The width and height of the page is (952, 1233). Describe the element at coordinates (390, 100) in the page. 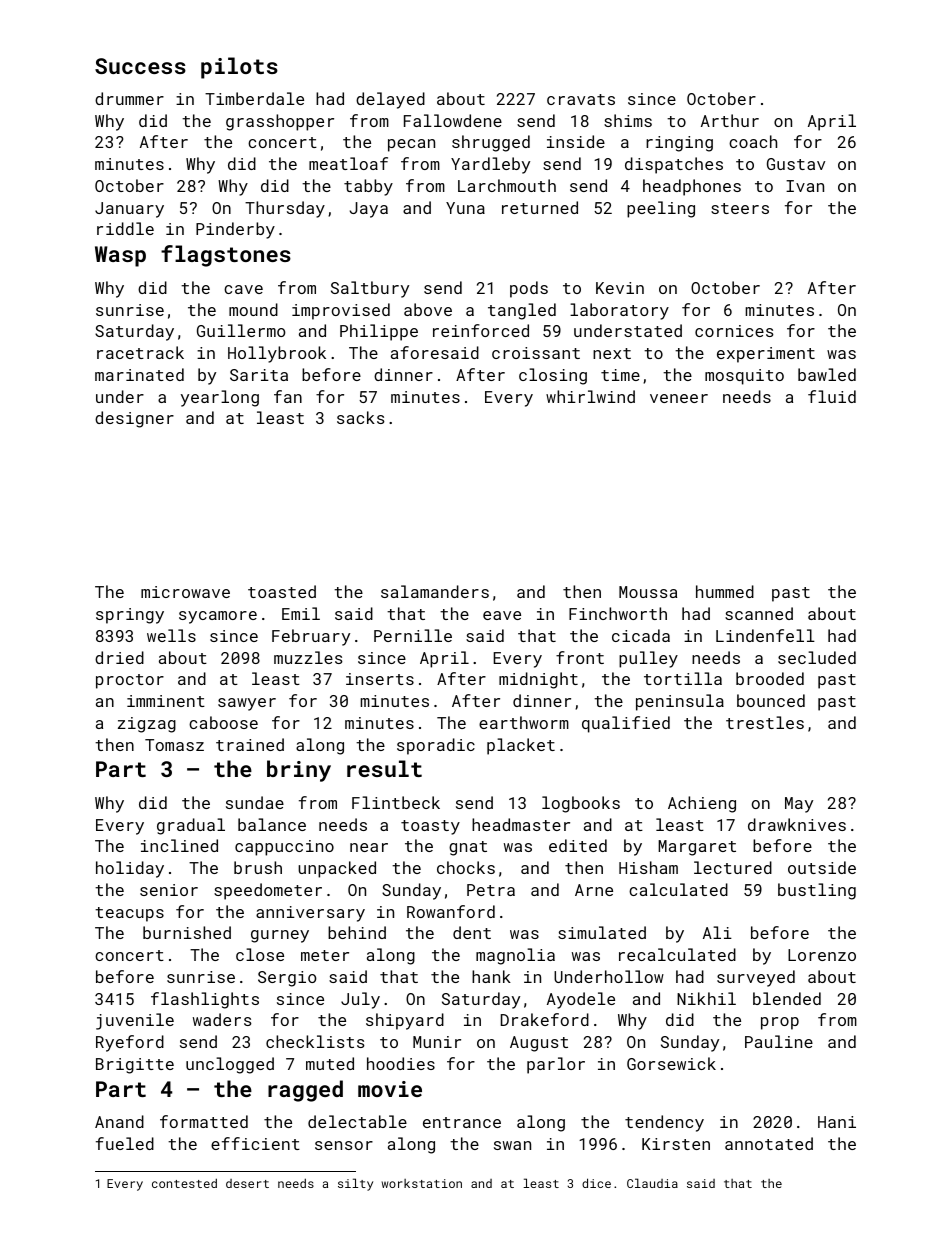

I see `delayed` at that location.
